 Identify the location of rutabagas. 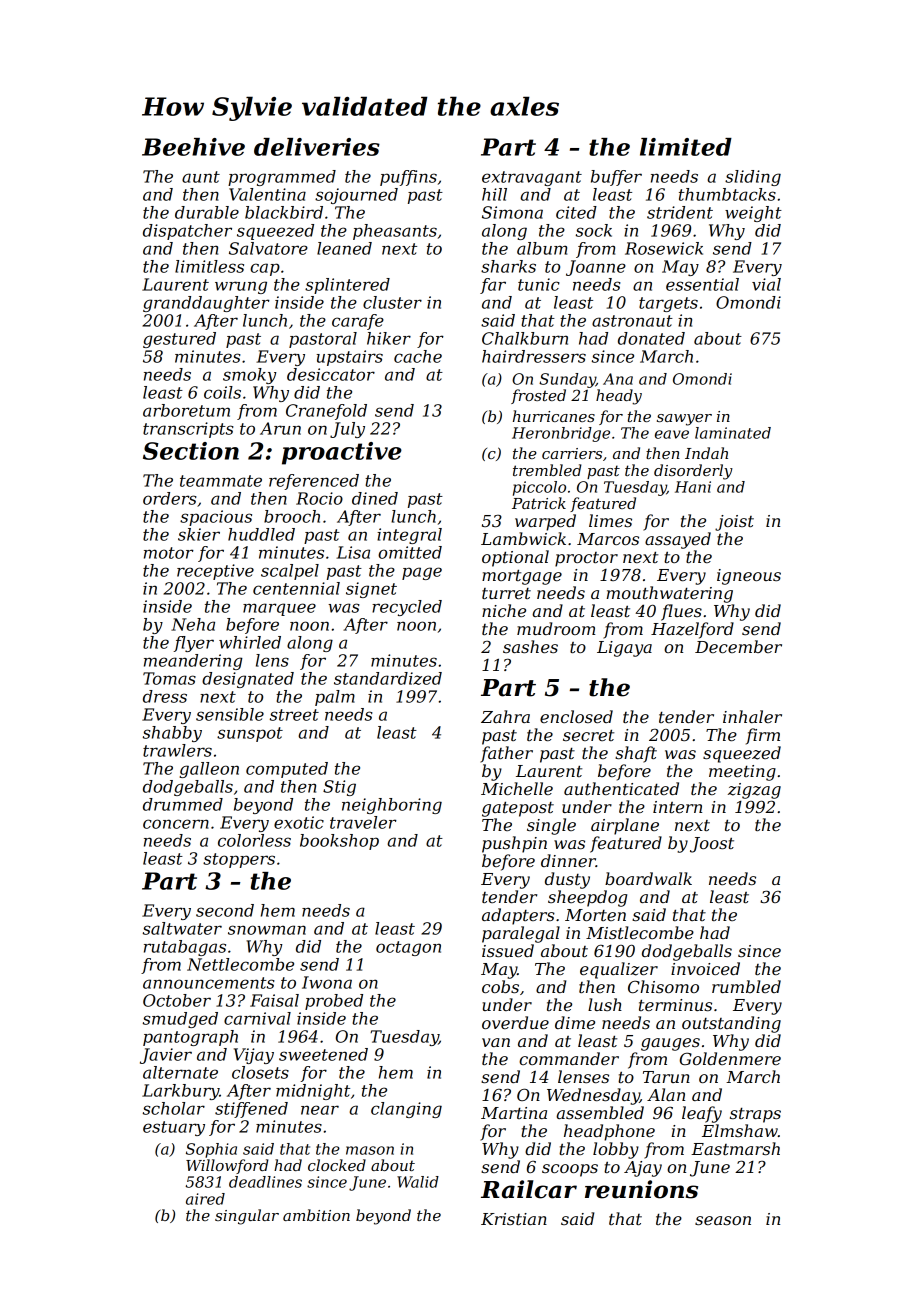
(185, 948).
